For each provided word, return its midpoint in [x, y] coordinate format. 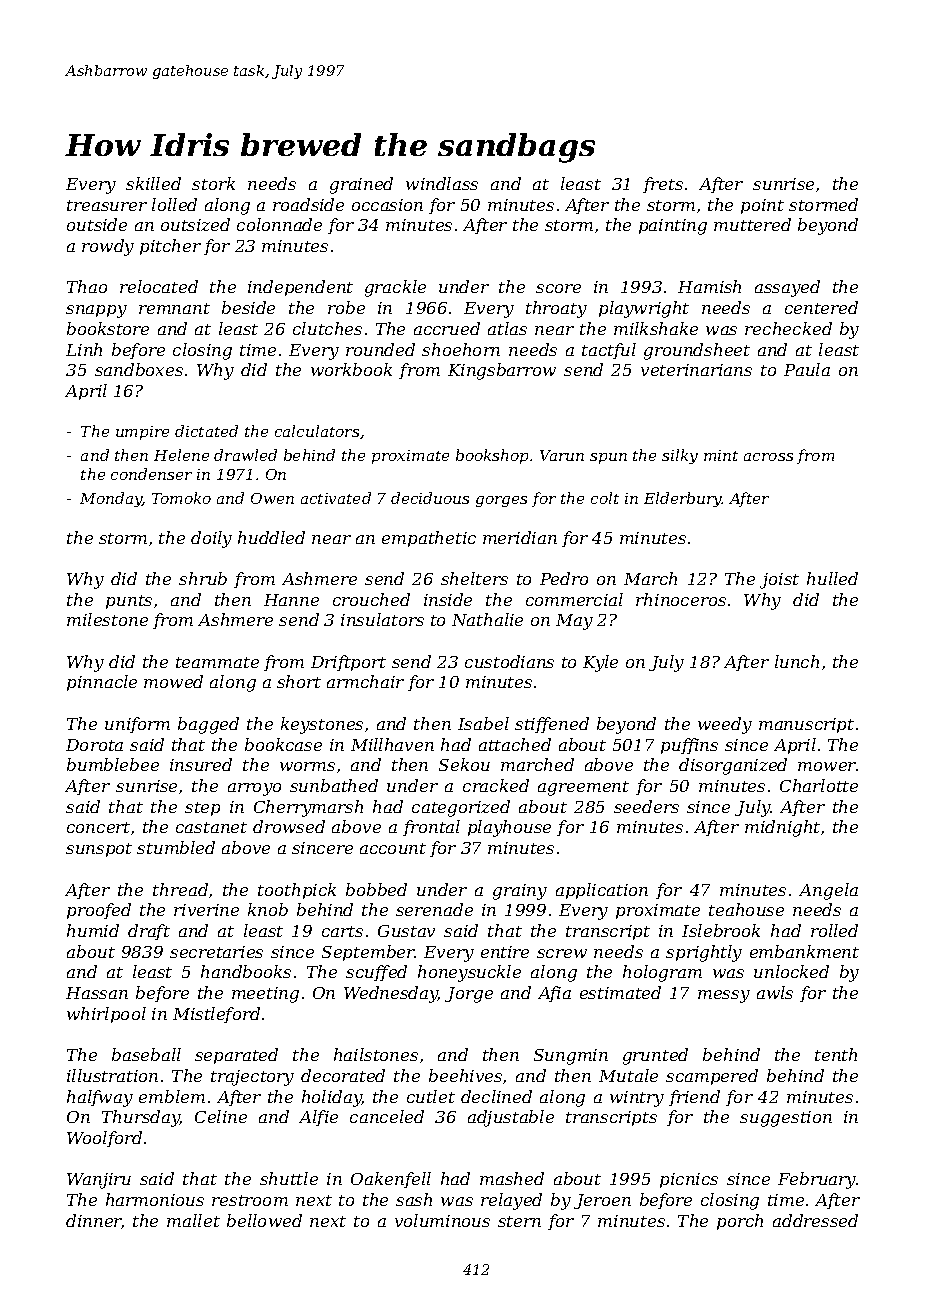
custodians [509, 661]
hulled [832, 578]
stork [213, 183]
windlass [442, 183]
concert [98, 827]
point [762, 206]
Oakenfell [391, 1180]
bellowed [264, 1220]
